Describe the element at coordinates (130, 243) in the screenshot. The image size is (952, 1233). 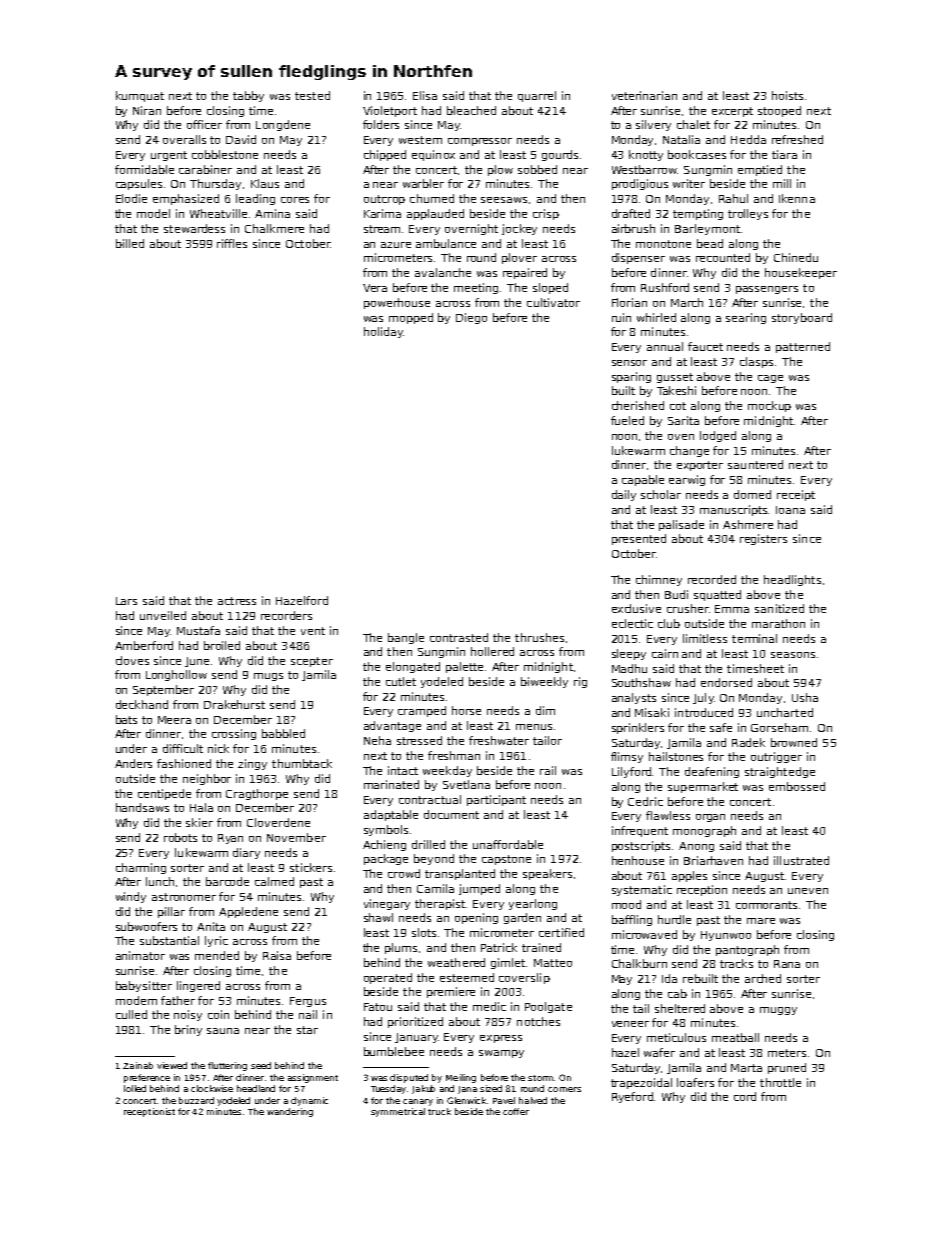
I see `billed` at that location.
